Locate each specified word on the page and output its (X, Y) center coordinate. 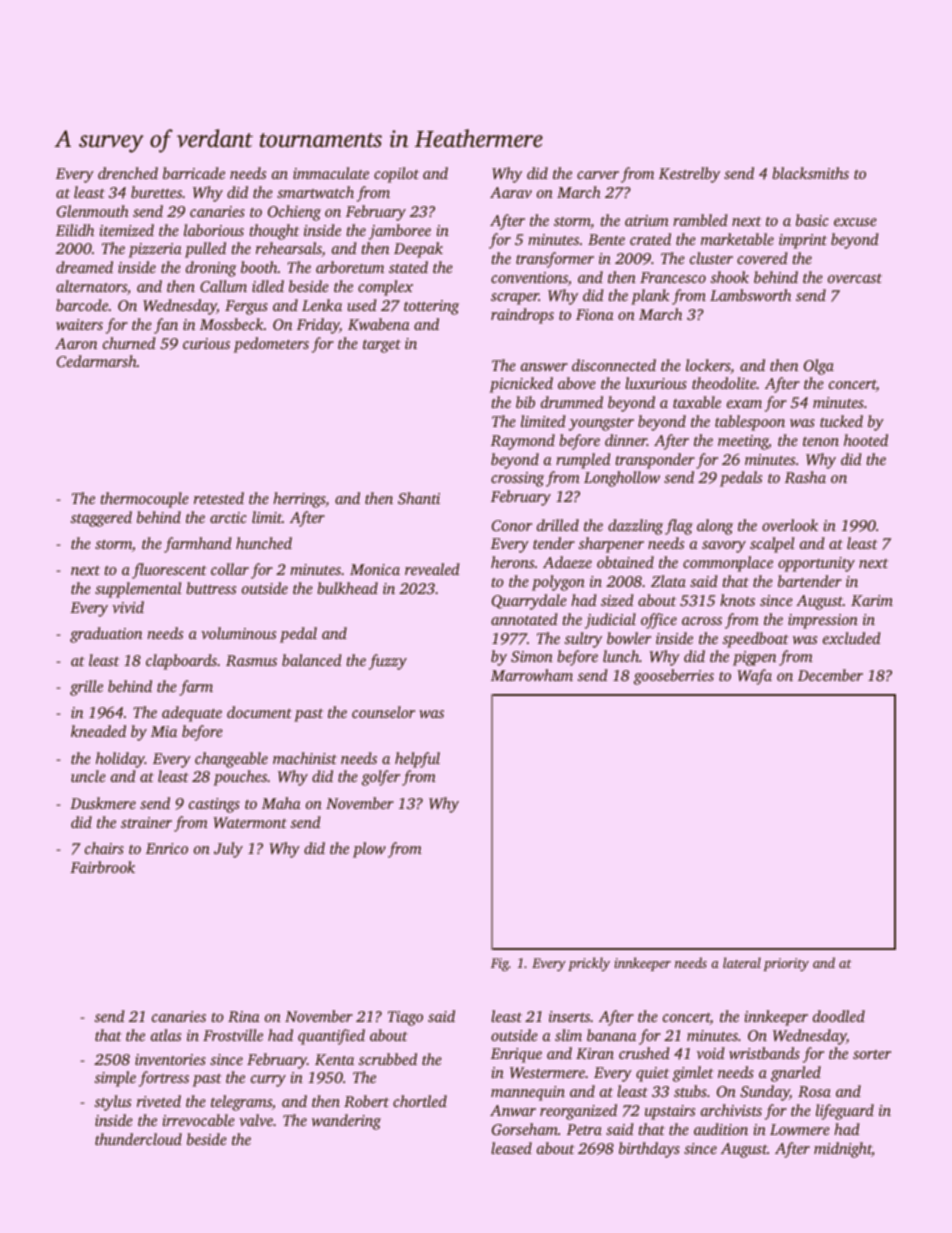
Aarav (511, 192)
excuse (855, 222)
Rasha (805, 477)
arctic (228, 517)
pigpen (754, 658)
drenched (128, 173)
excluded (852, 638)
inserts (569, 1016)
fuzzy (388, 662)
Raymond (523, 442)
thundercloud (138, 1139)
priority (786, 964)
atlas (166, 1035)
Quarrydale (529, 602)
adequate (192, 714)
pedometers (271, 345)
